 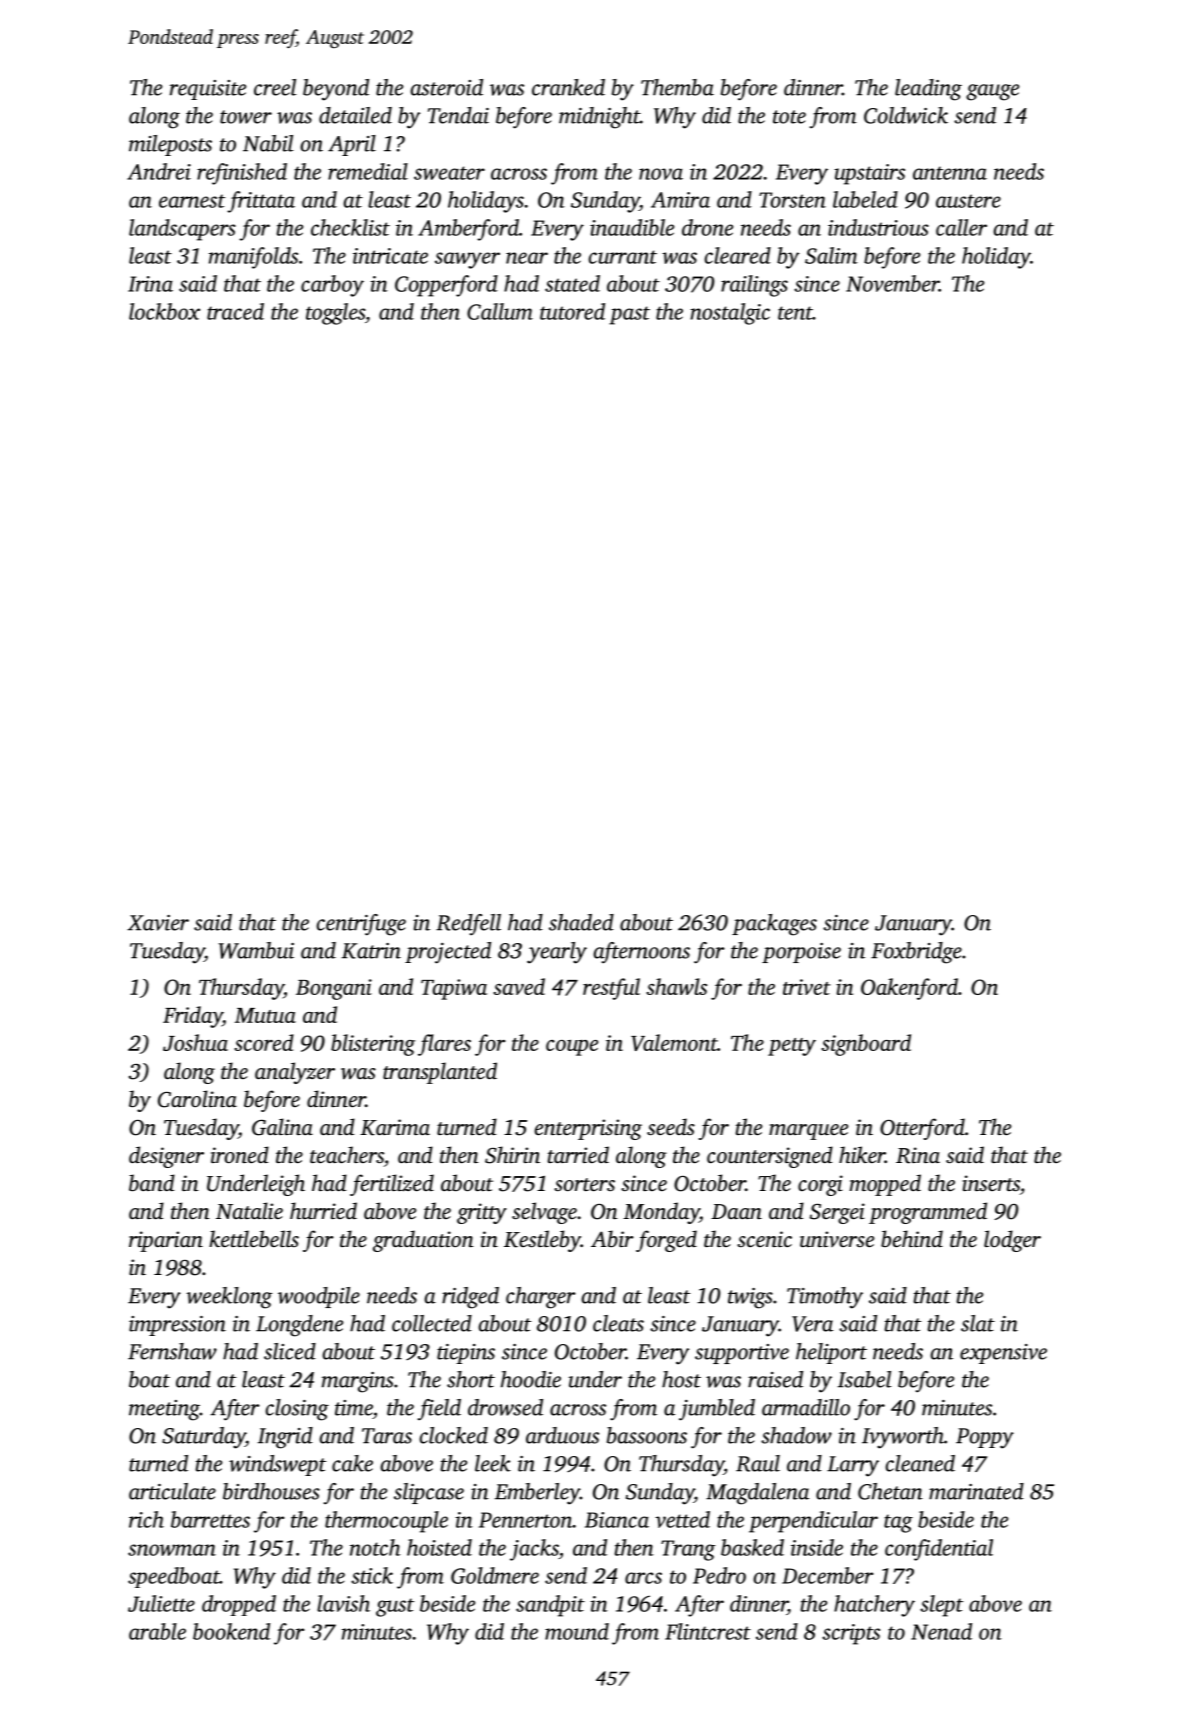 What do you see at coordinates (468, 230) in the page?
I see `Amberford` at bounding box center [468, 230].
